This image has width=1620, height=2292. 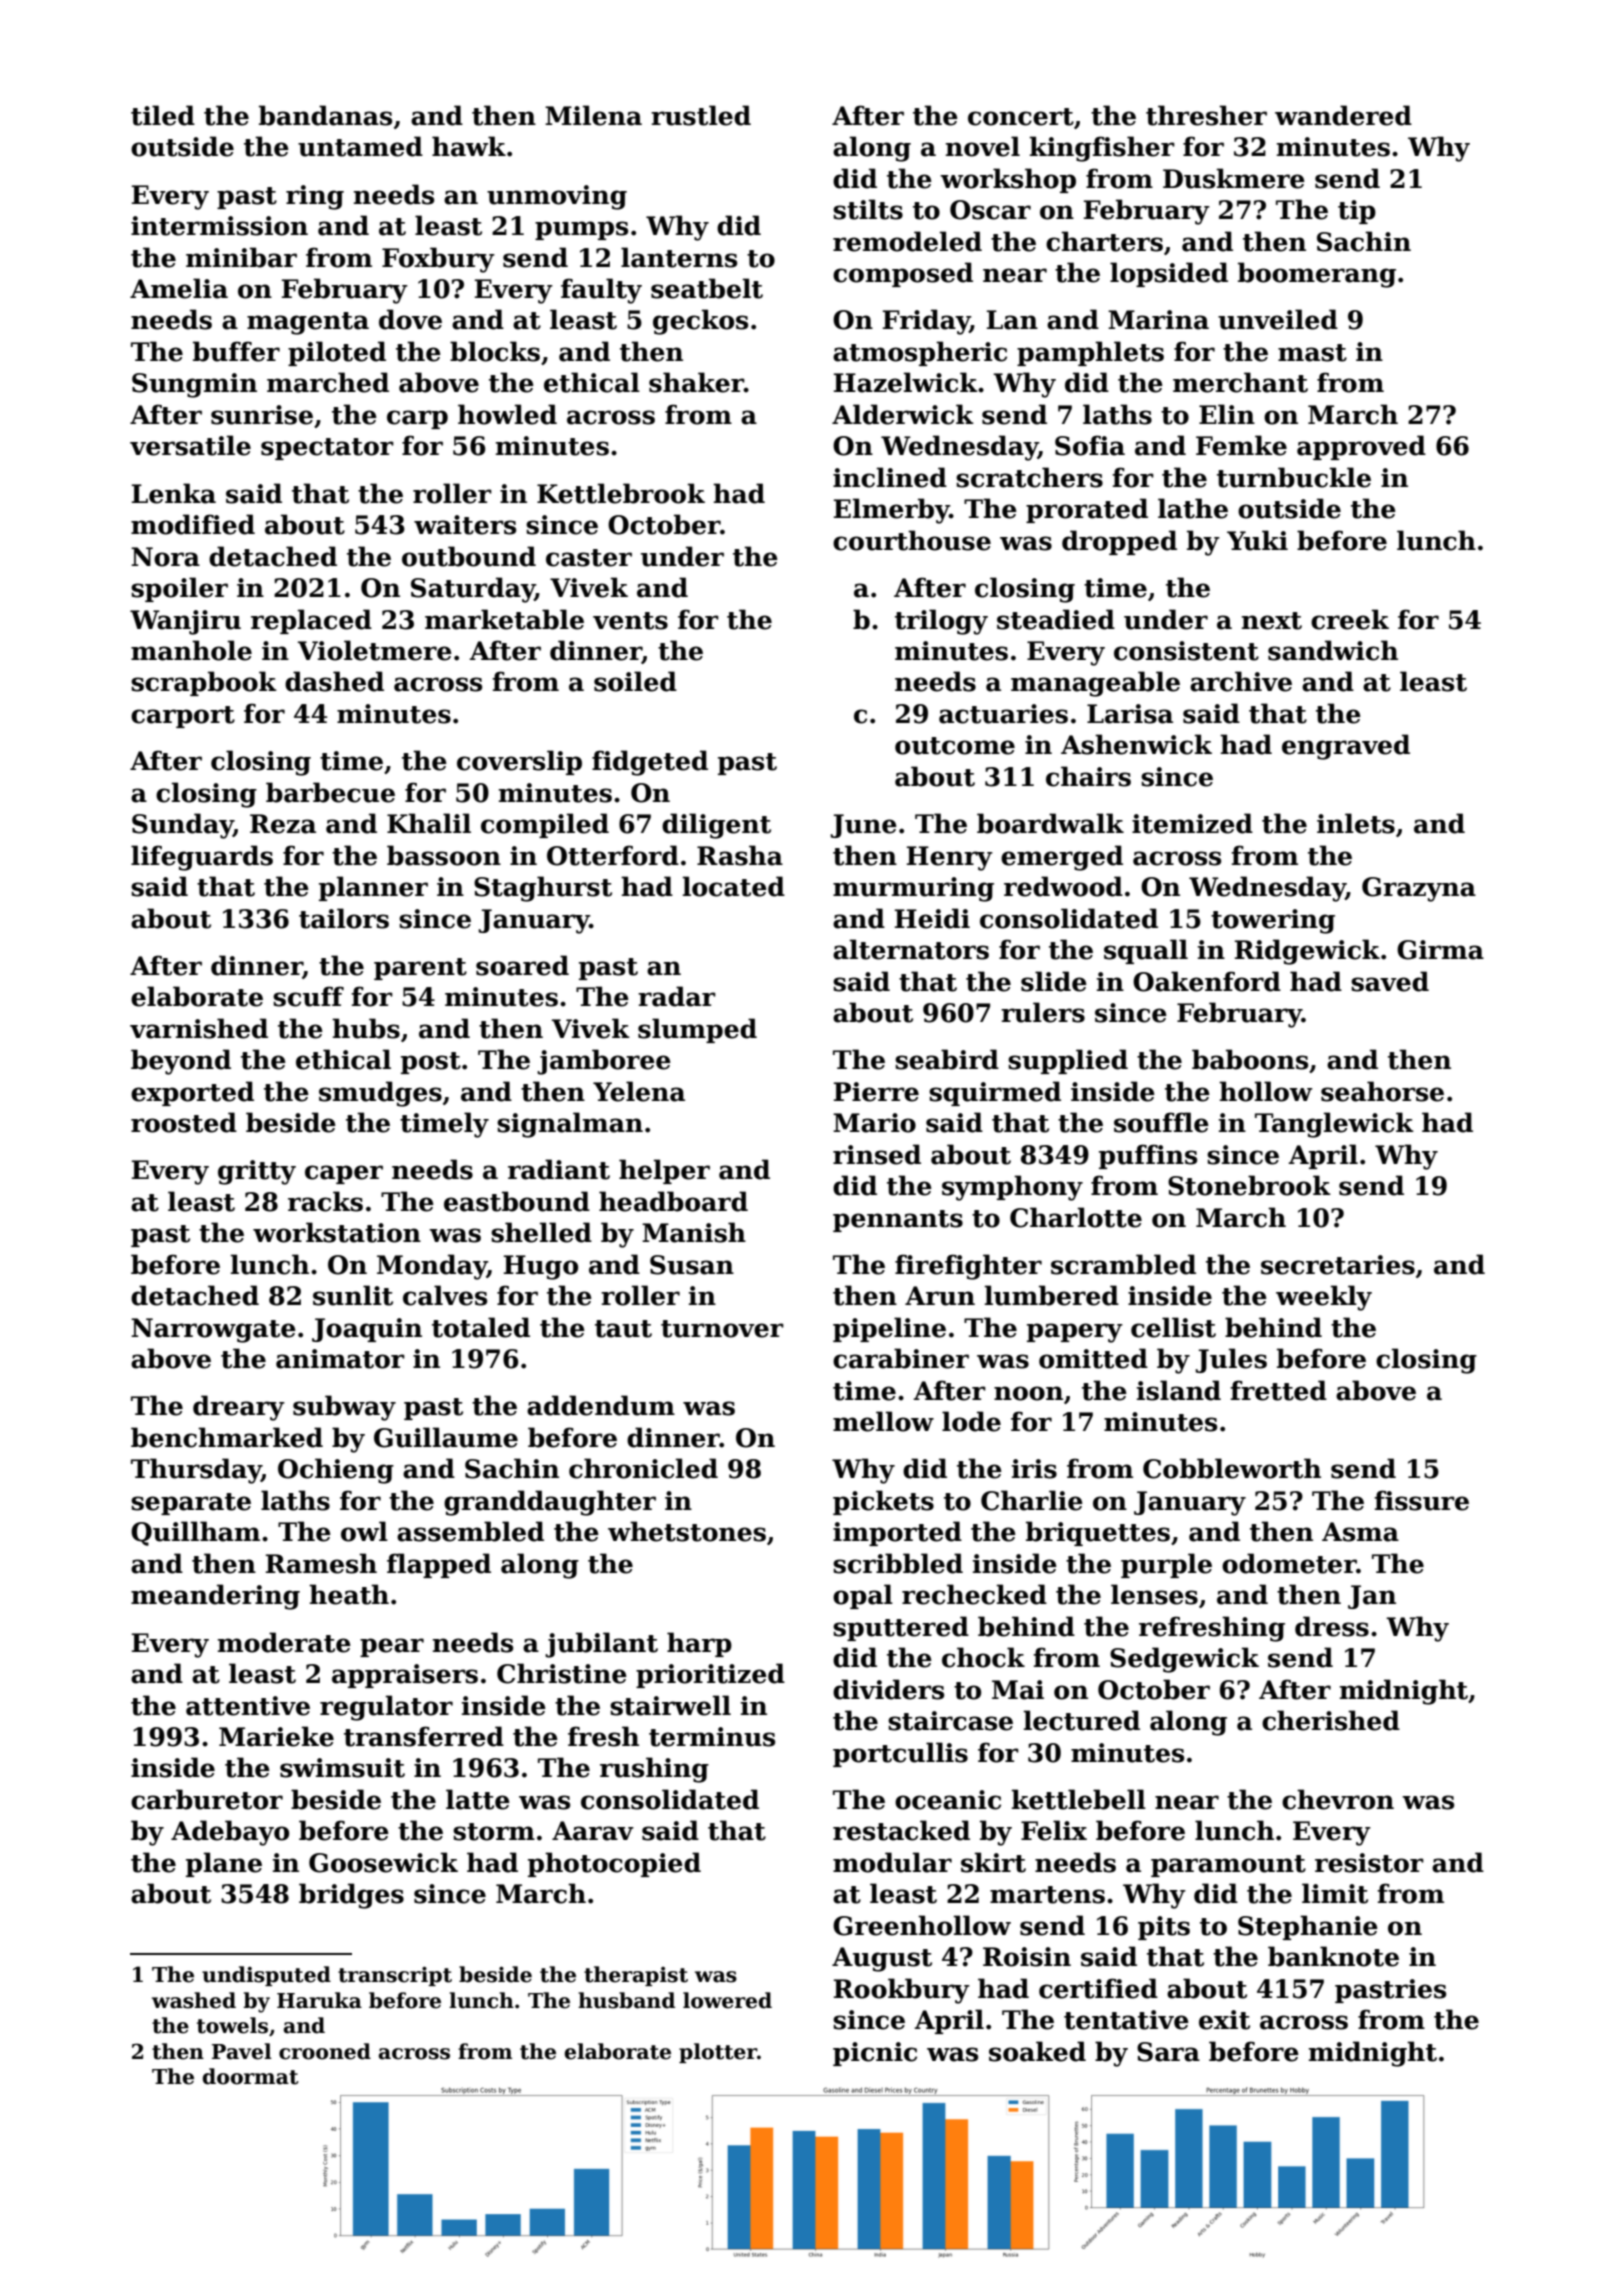 I want to click on post, so click(x=431, y=1063).
